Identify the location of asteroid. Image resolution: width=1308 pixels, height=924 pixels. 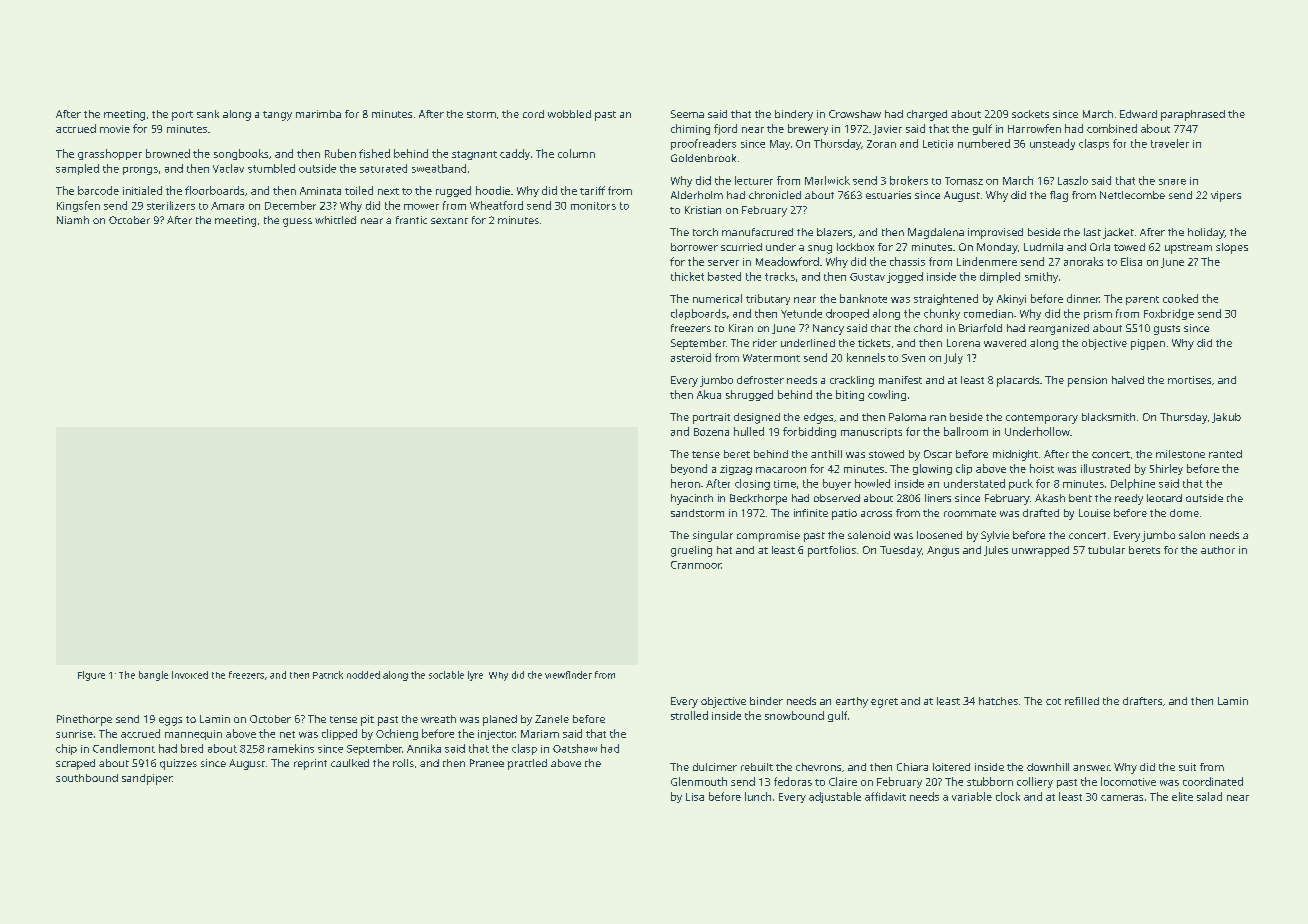
(691, 357).
